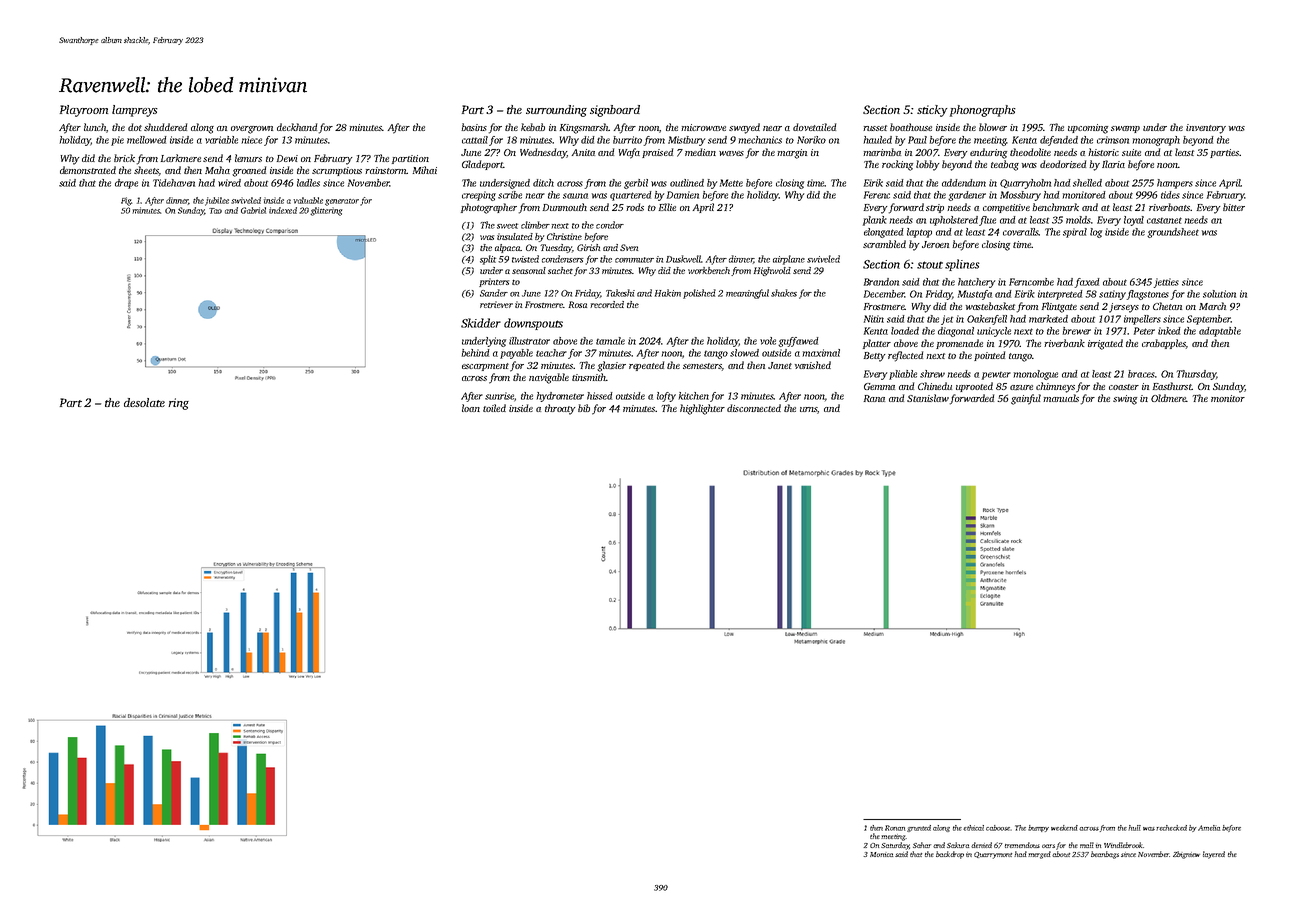  Describe the element at coordinates (747, 294) in the screenshot. I see `meaningful` at that location.
